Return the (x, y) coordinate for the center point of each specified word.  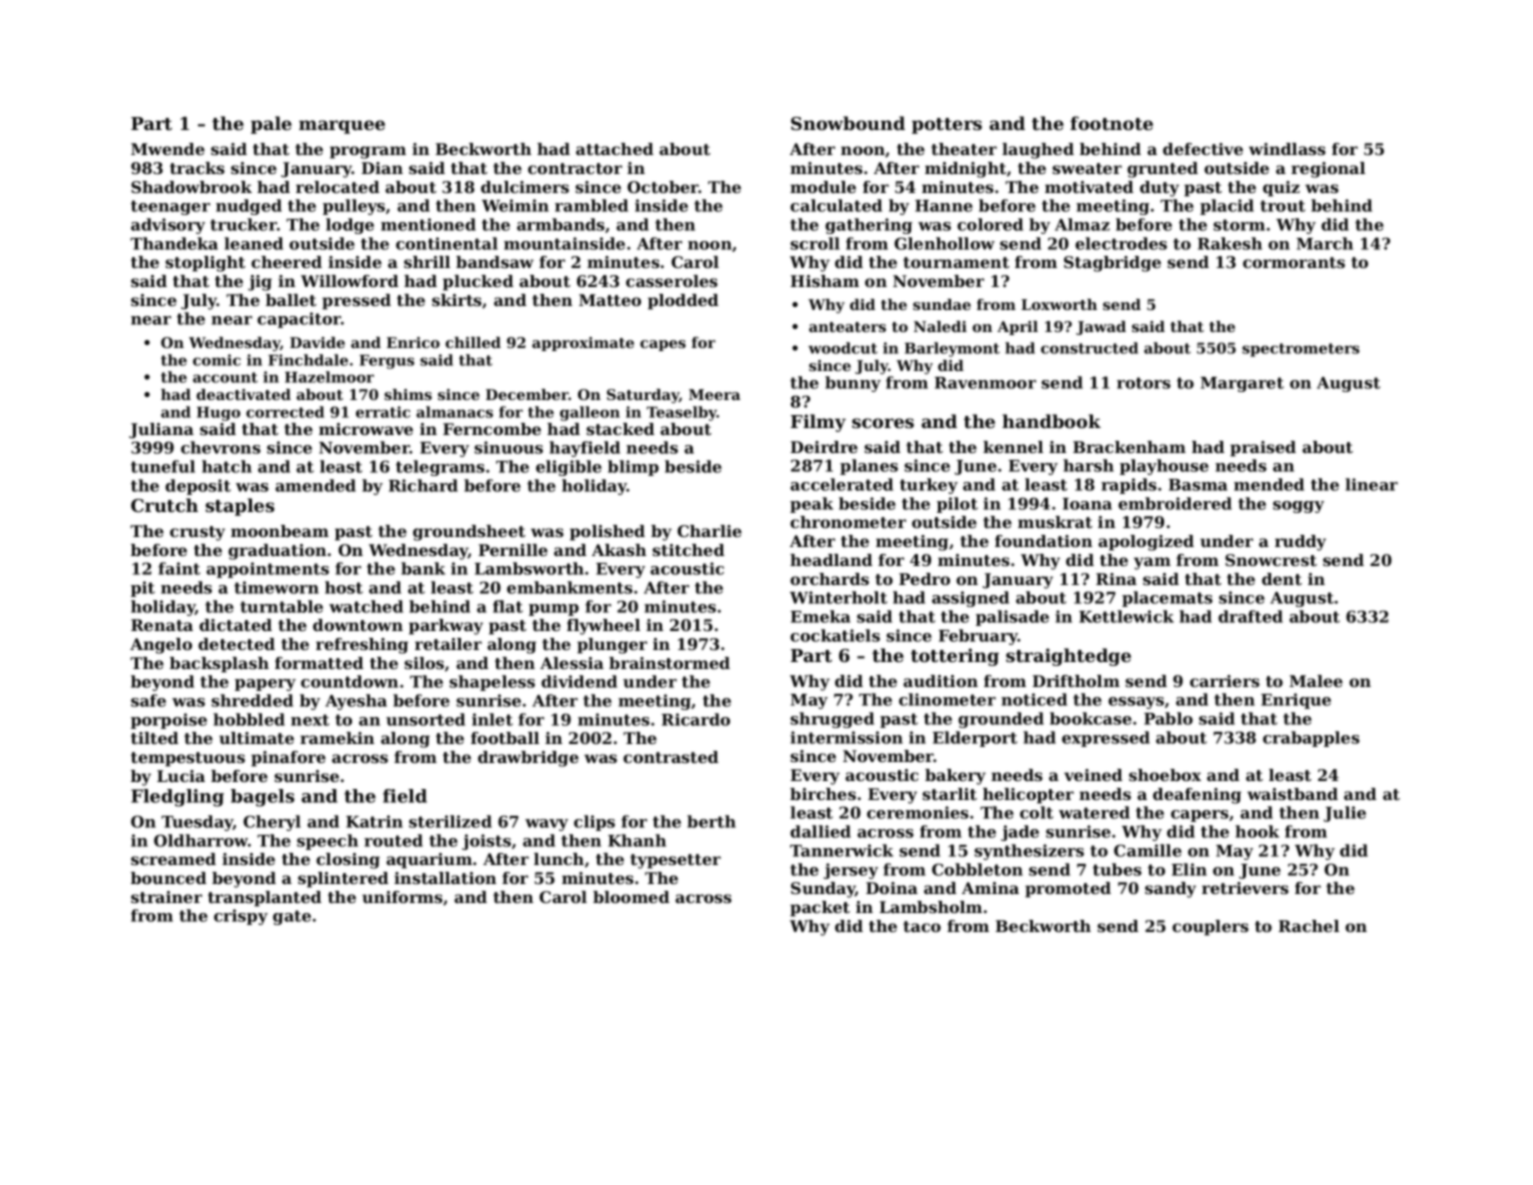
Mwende (168, 149)
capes (663, 345)
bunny (853, 384)
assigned (970, 599)
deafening (1197, 796)
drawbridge (528, 759)
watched (366, 606)
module (823, 187)
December (527, 394)
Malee (1316, 681)
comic (217, 360)
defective (1203, 149)
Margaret (1242, 384)
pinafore (288, 759)
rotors (1144, 383)
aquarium (429, 861)
